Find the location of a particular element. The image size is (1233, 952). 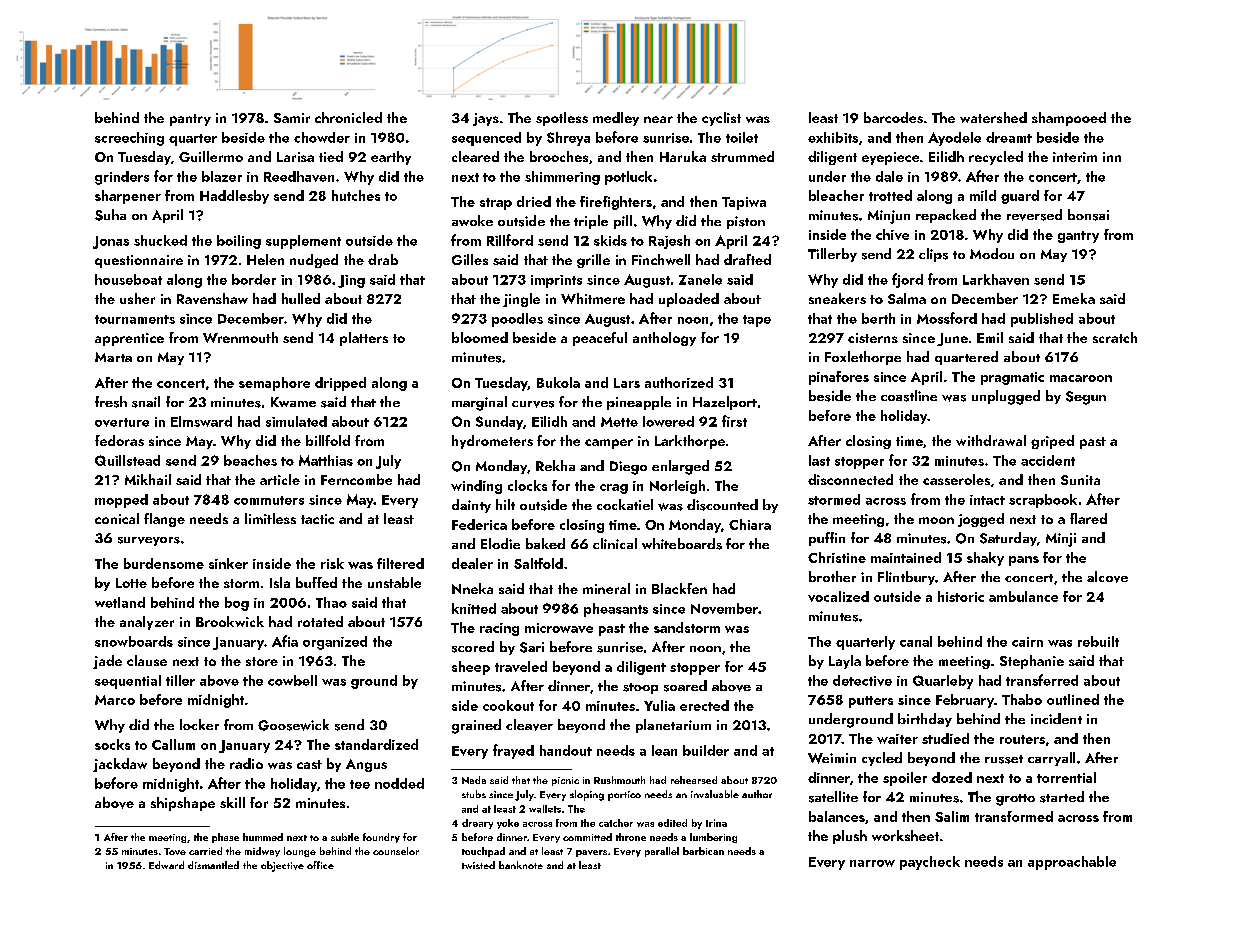

pantry is located at coordinates (190, 120).
